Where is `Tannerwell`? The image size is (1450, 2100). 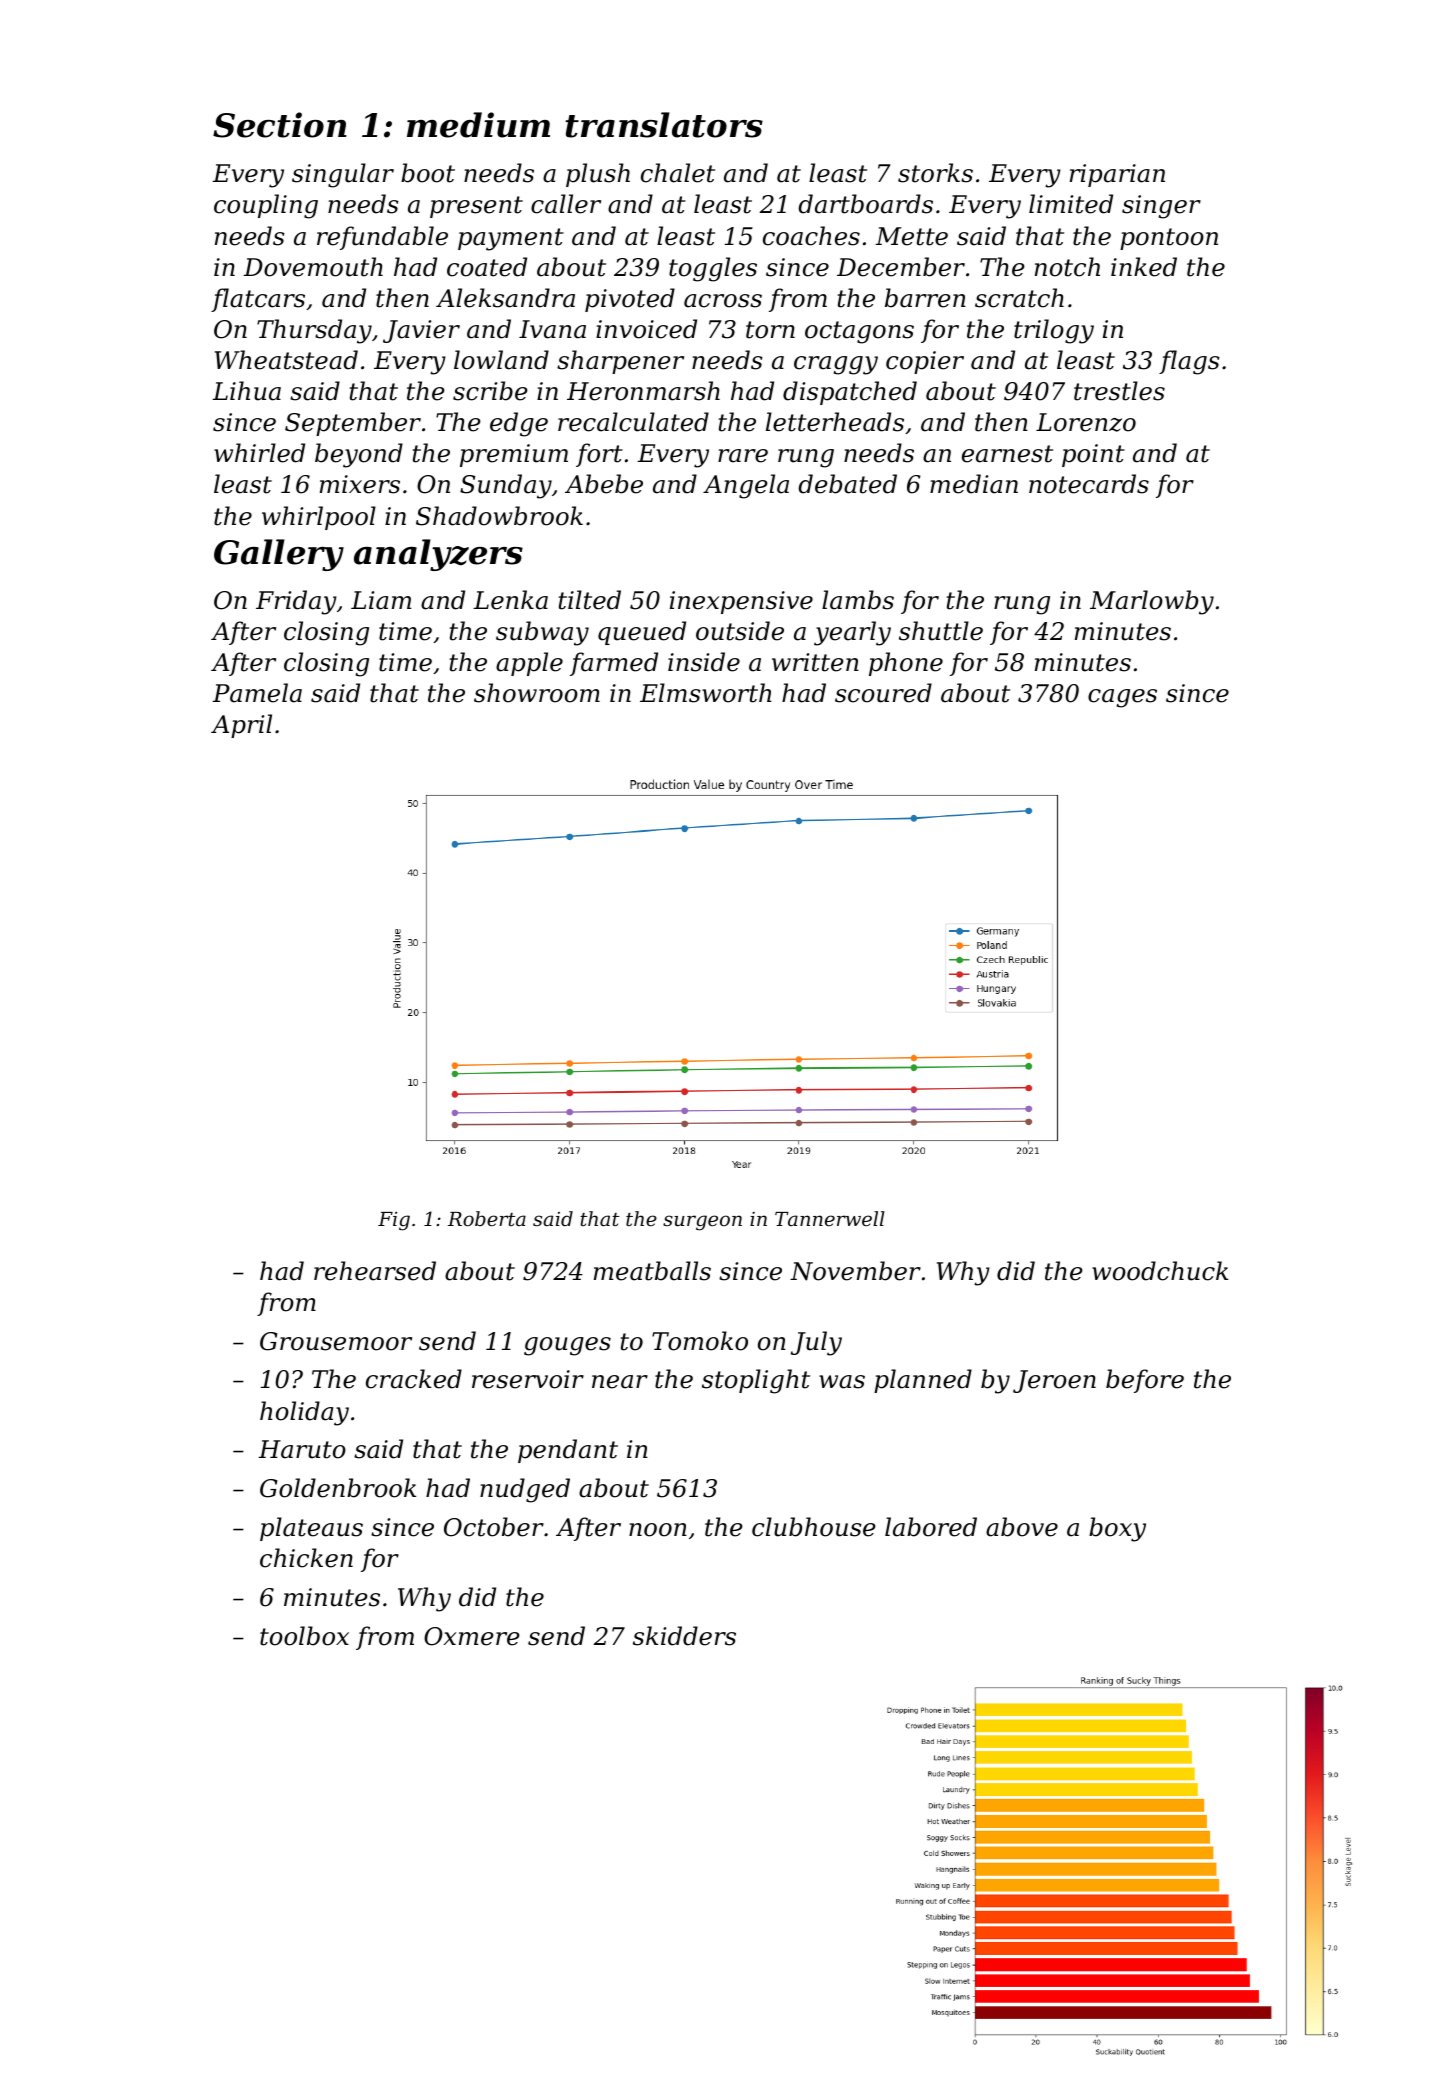
Tannerwell is located at coordinates (830, 1218).
